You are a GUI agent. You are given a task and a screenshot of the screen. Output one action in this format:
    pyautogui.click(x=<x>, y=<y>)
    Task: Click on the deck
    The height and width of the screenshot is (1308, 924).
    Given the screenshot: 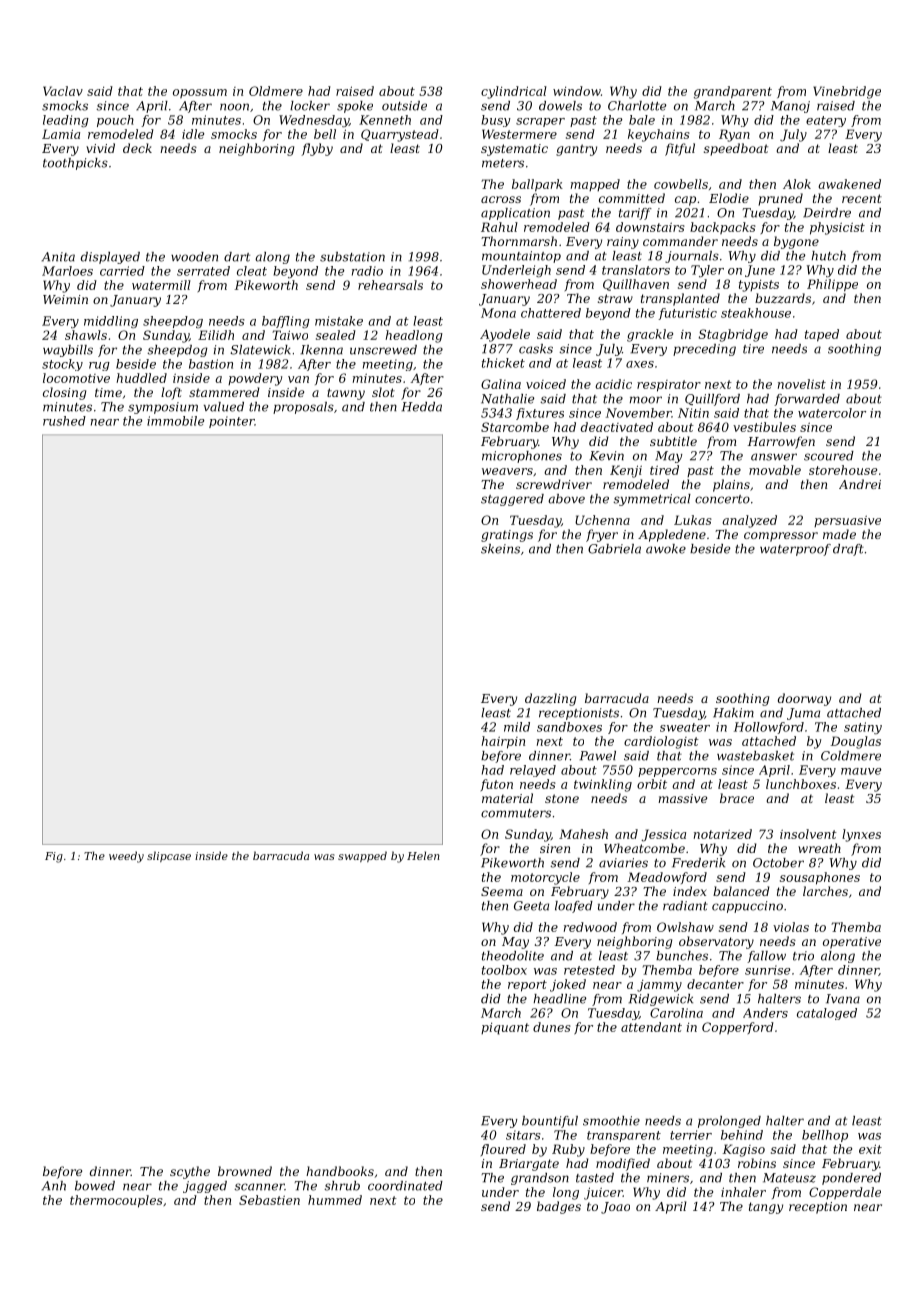 What is the action you would take?
    pyautogui.click(x=137, y=148)
